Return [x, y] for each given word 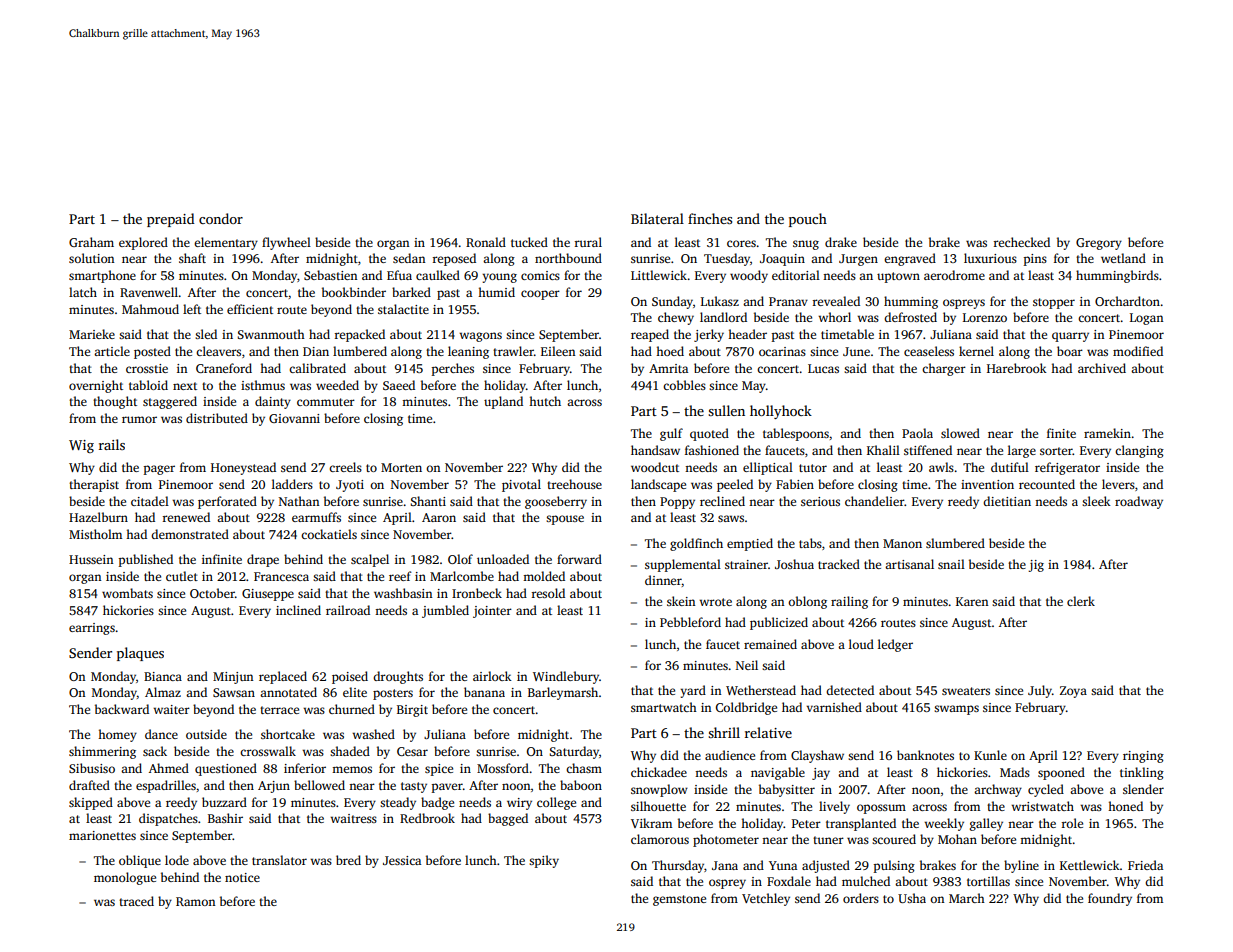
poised [350, 677]
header [747, 334]
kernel [976, 351]
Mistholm [95, 534]
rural [588, 242]
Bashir [225, 818]
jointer [492, 612]
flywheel [286, 243]
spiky [544, 861]
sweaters [966, 691]
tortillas [988, 881]
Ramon [195, 901]
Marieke [92, 334]
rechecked [1022, 242]
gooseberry [556, 502]
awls [941, 467]
